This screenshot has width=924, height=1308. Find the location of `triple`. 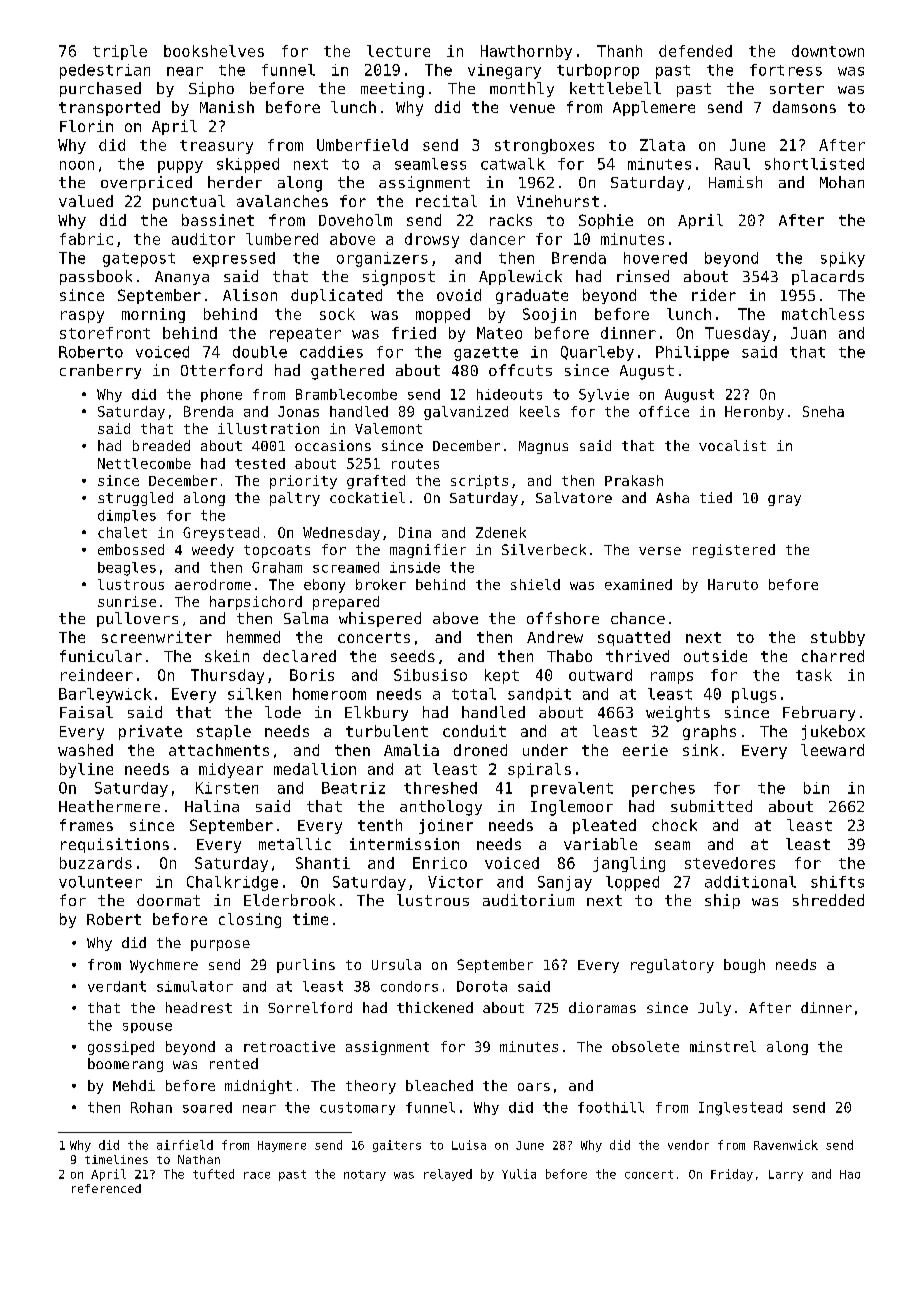

triple is located at coordinates (120, 52).
